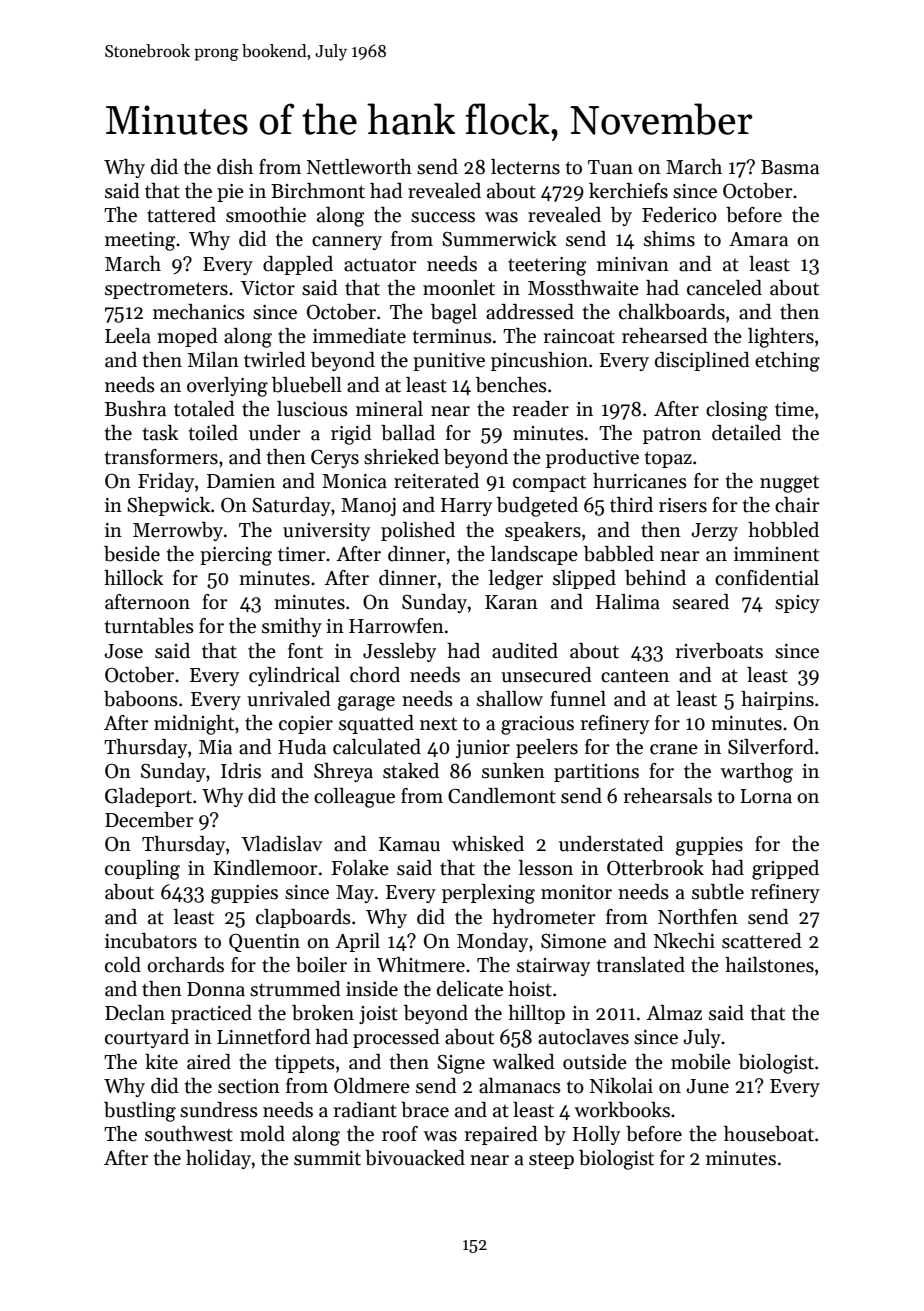 The image size is (924, 1311). What do you see at coordinates (312, 409) in the screenshot?
I see `luscious` at bounding box center [312, 409].
